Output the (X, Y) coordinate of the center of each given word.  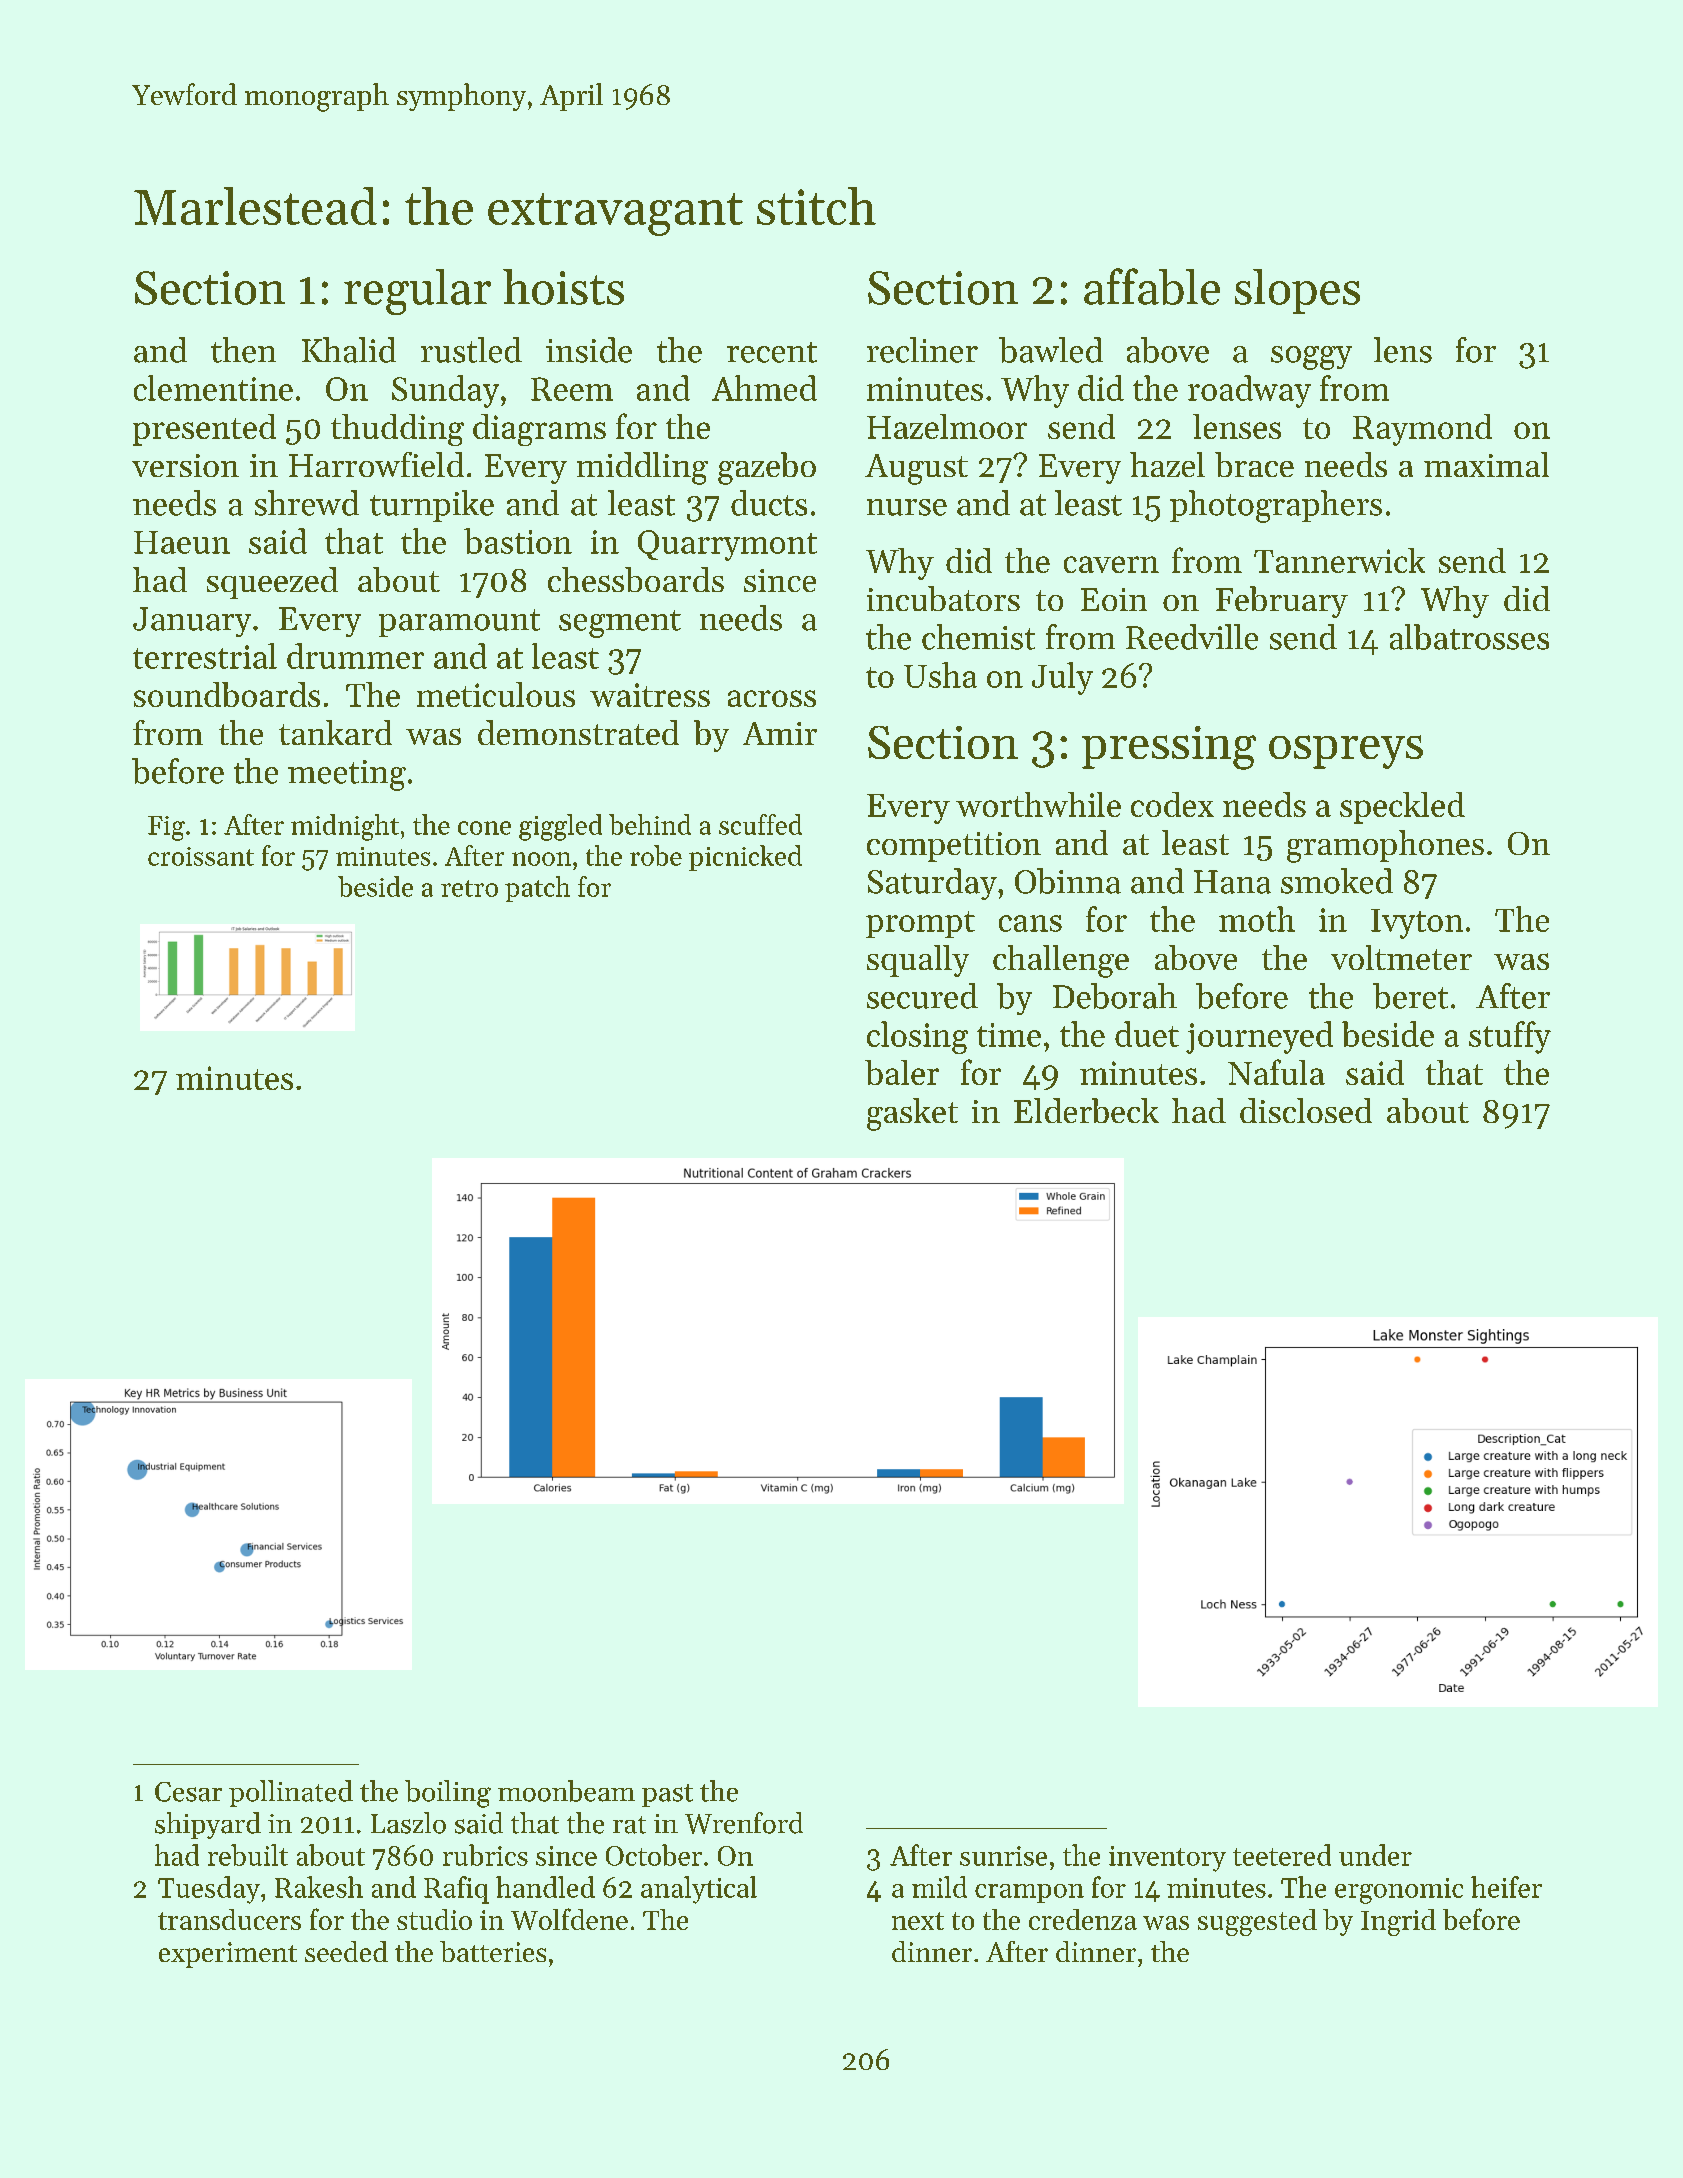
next (918, 1921)
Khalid (349, 350)
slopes (1297, 291)
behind (650, 824)
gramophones (1385, 846)
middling (642, 468)
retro (469, 888)
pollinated (291, 1793)
